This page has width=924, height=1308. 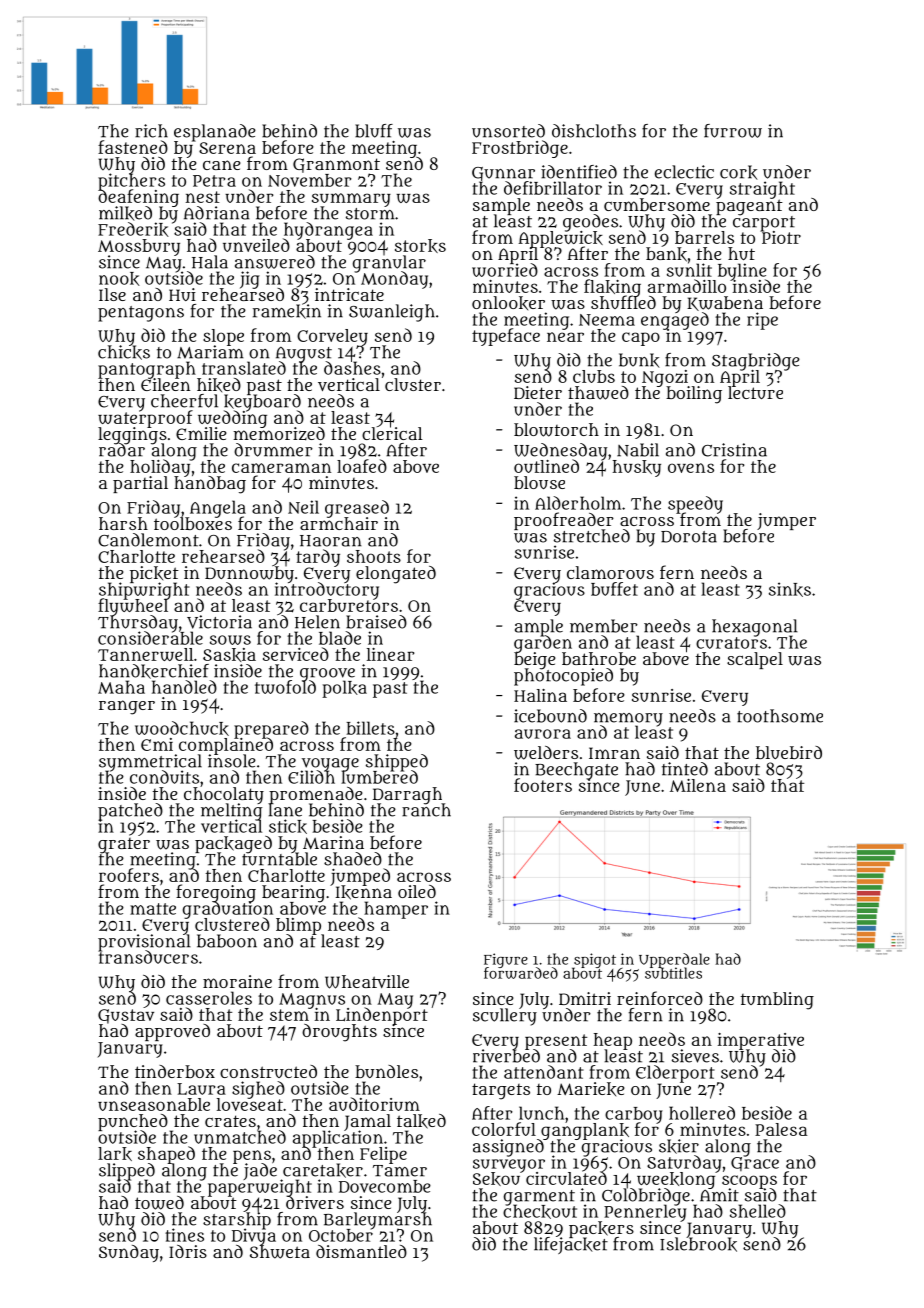 What do you see at coordinates (786, 521) in the page?
I see `jumper` at bounding box center [786, 521].
